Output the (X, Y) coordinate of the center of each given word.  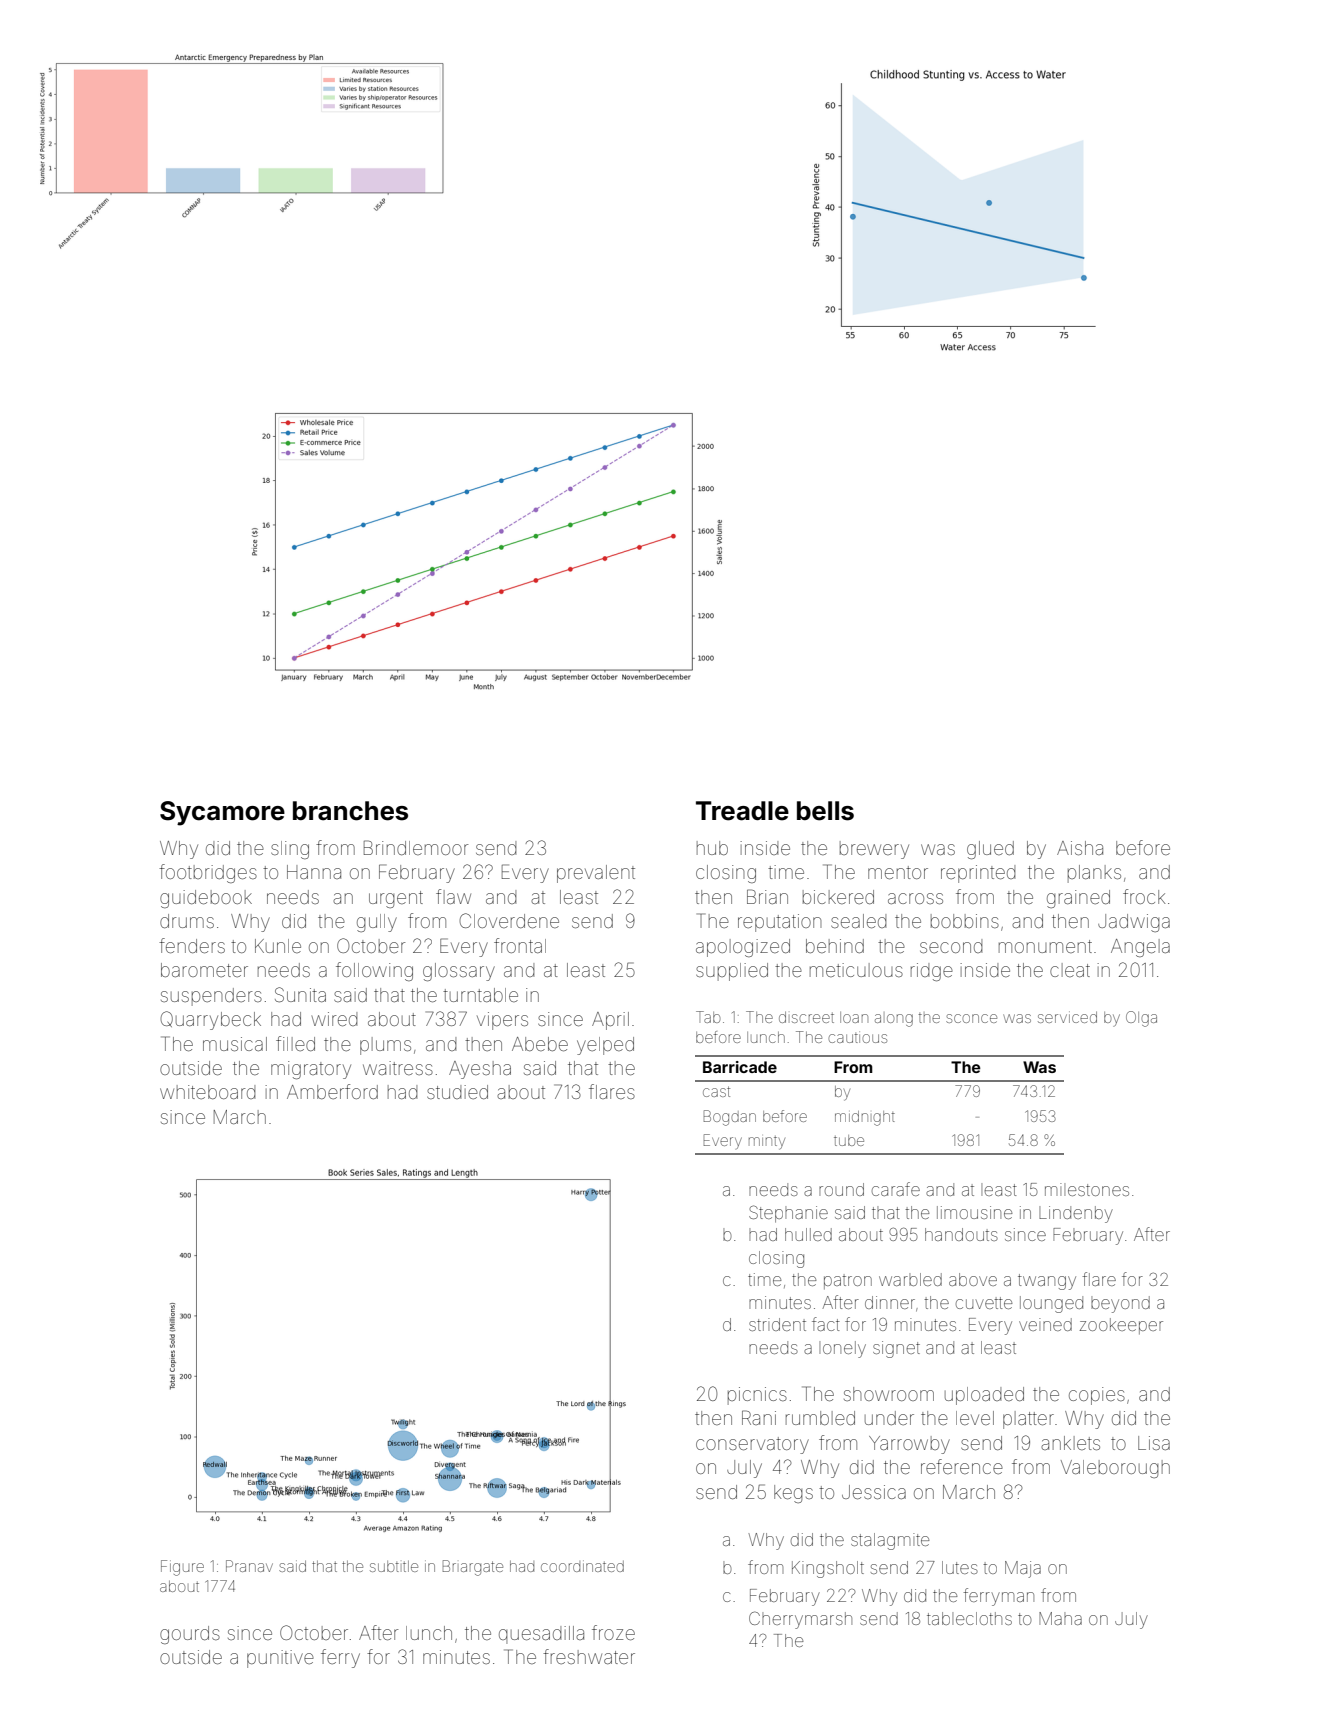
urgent (396, 899)
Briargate (473, 1568)
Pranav (249, 1566)
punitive (280, 1659)
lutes (960, 1567)
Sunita (300, 994)
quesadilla (541, 1635)
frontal (520, 945)
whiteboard (207, 1092)
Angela (1140, 948)
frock (1144, 896)
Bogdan (730, 1118)
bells (825, 811)
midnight (865, 1118)
